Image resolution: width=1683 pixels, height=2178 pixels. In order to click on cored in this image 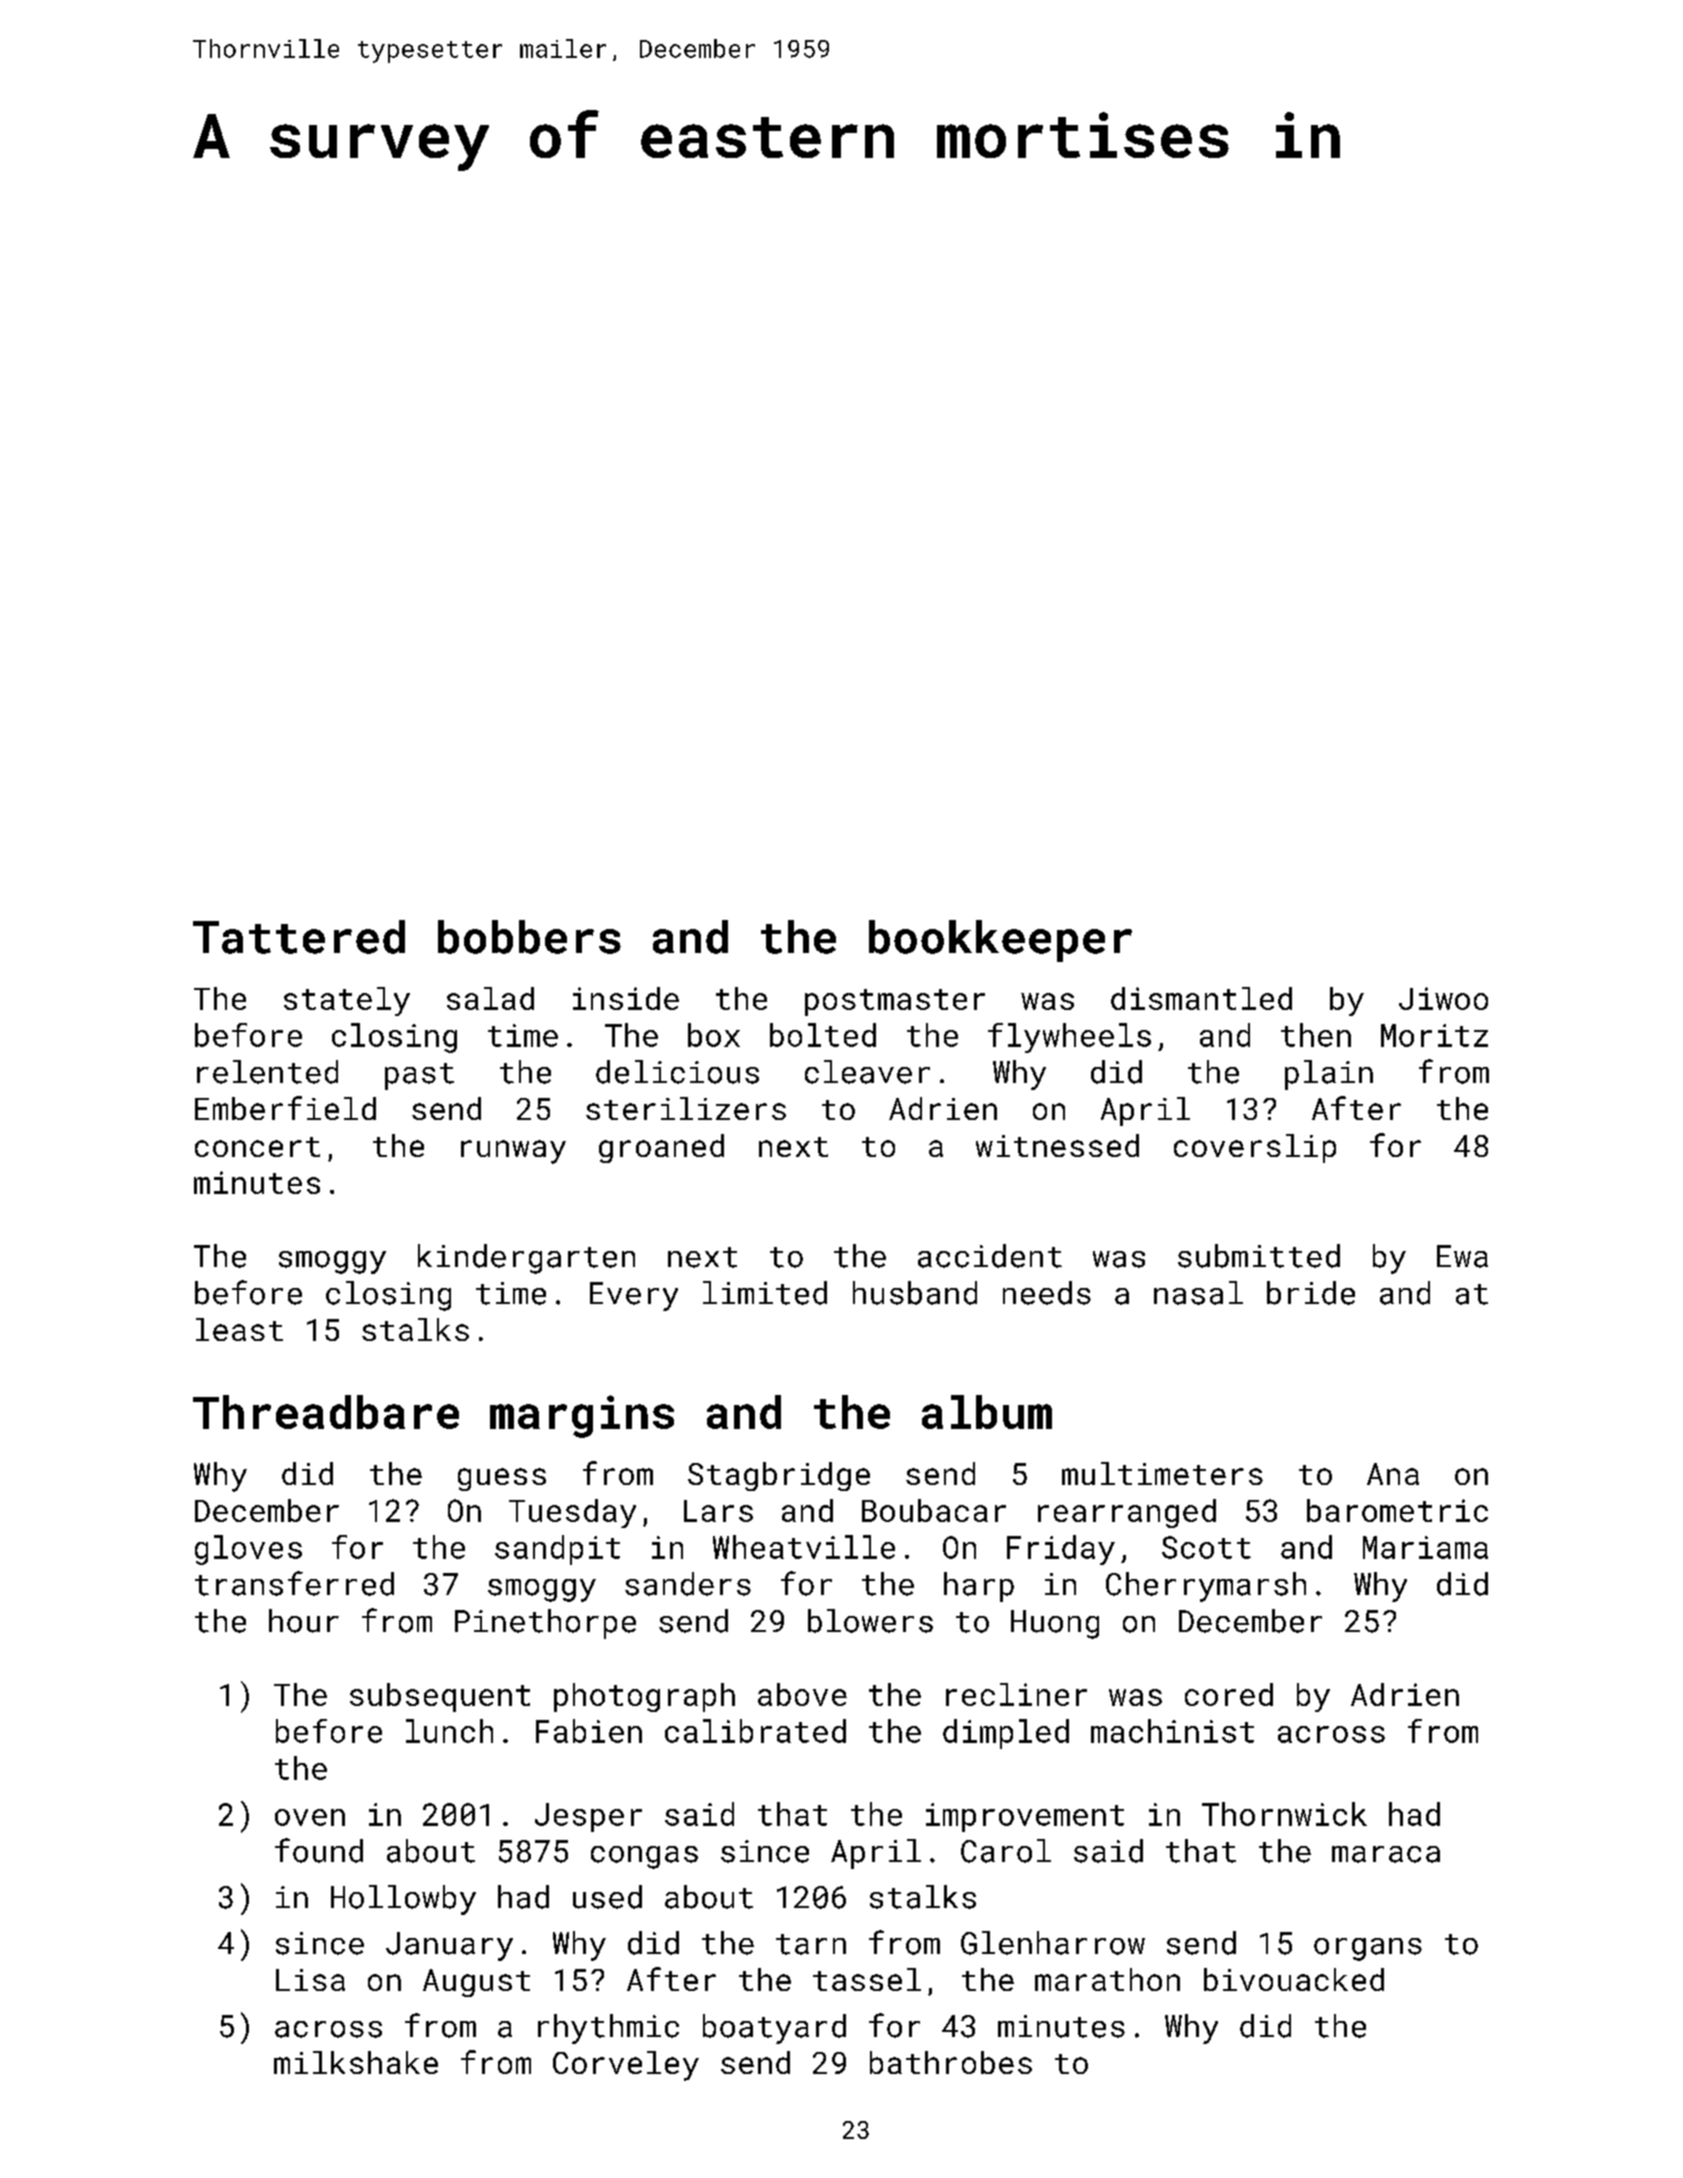, I will do `click(1229, 1694)`.
